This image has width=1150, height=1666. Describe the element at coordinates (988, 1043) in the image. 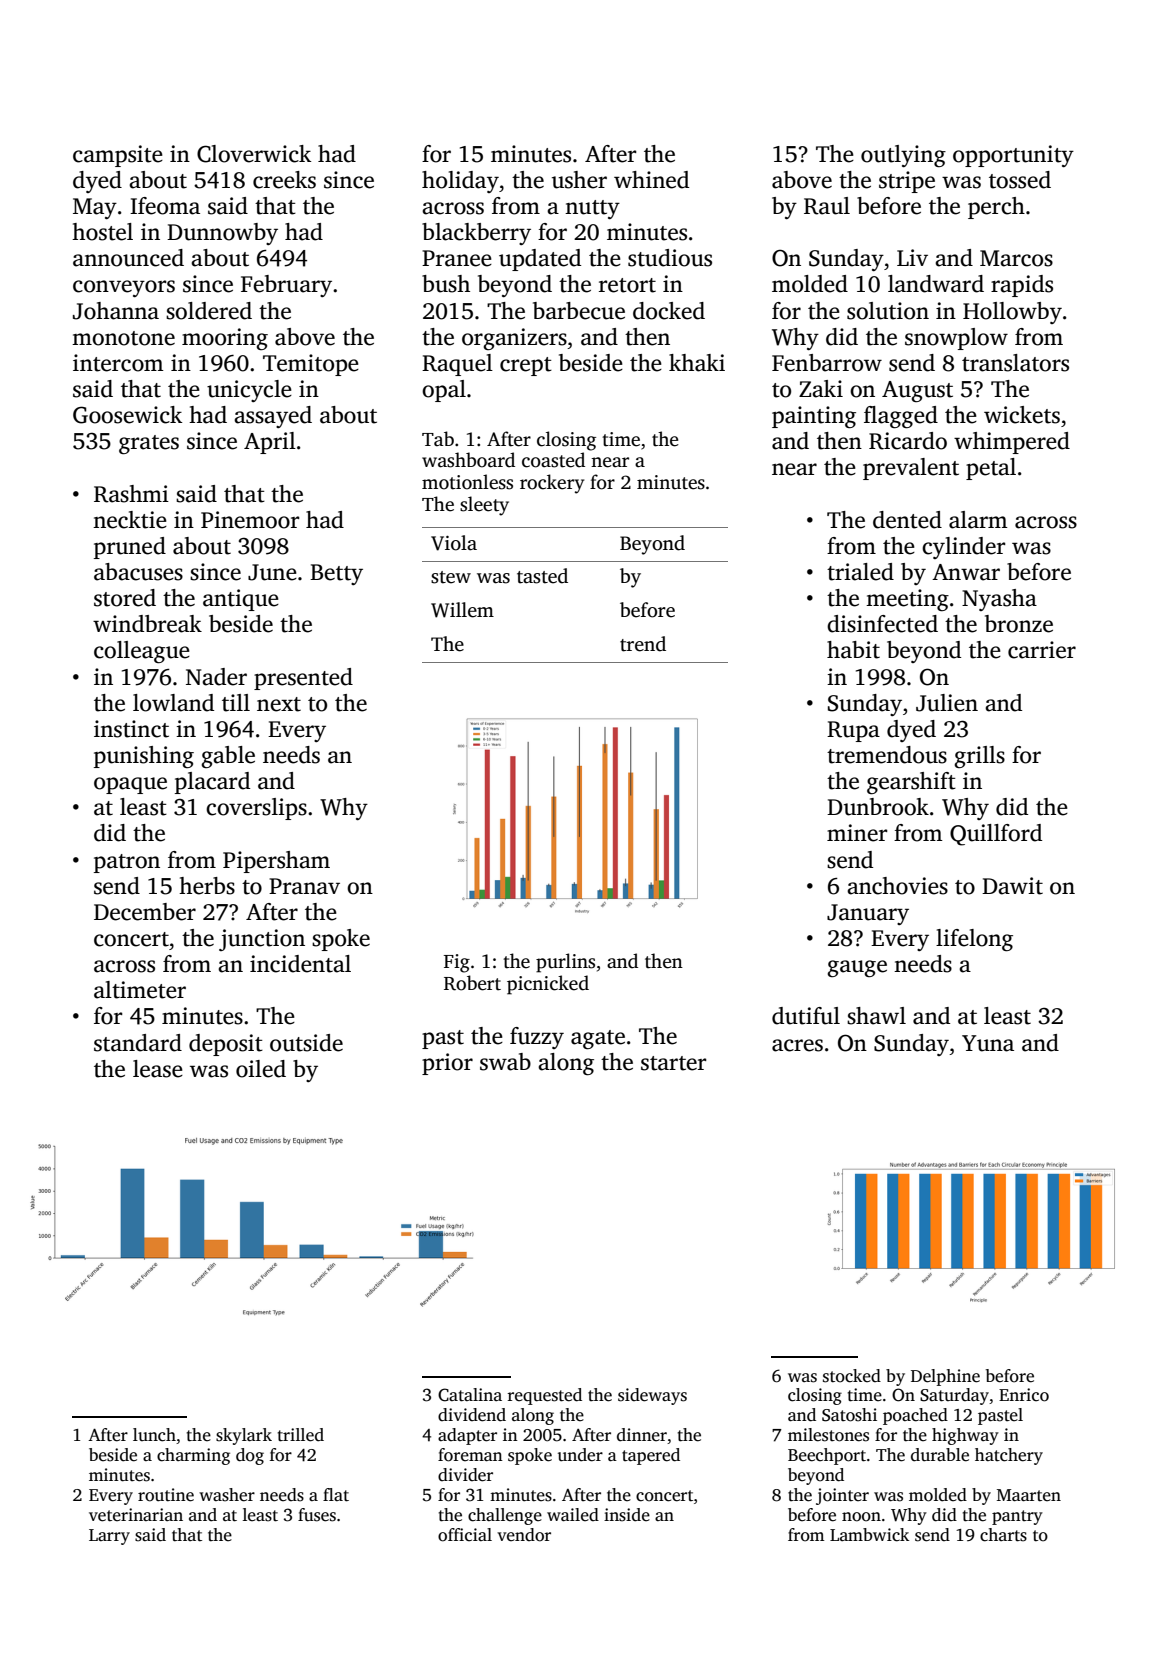

I see `Yuna` at that location.
